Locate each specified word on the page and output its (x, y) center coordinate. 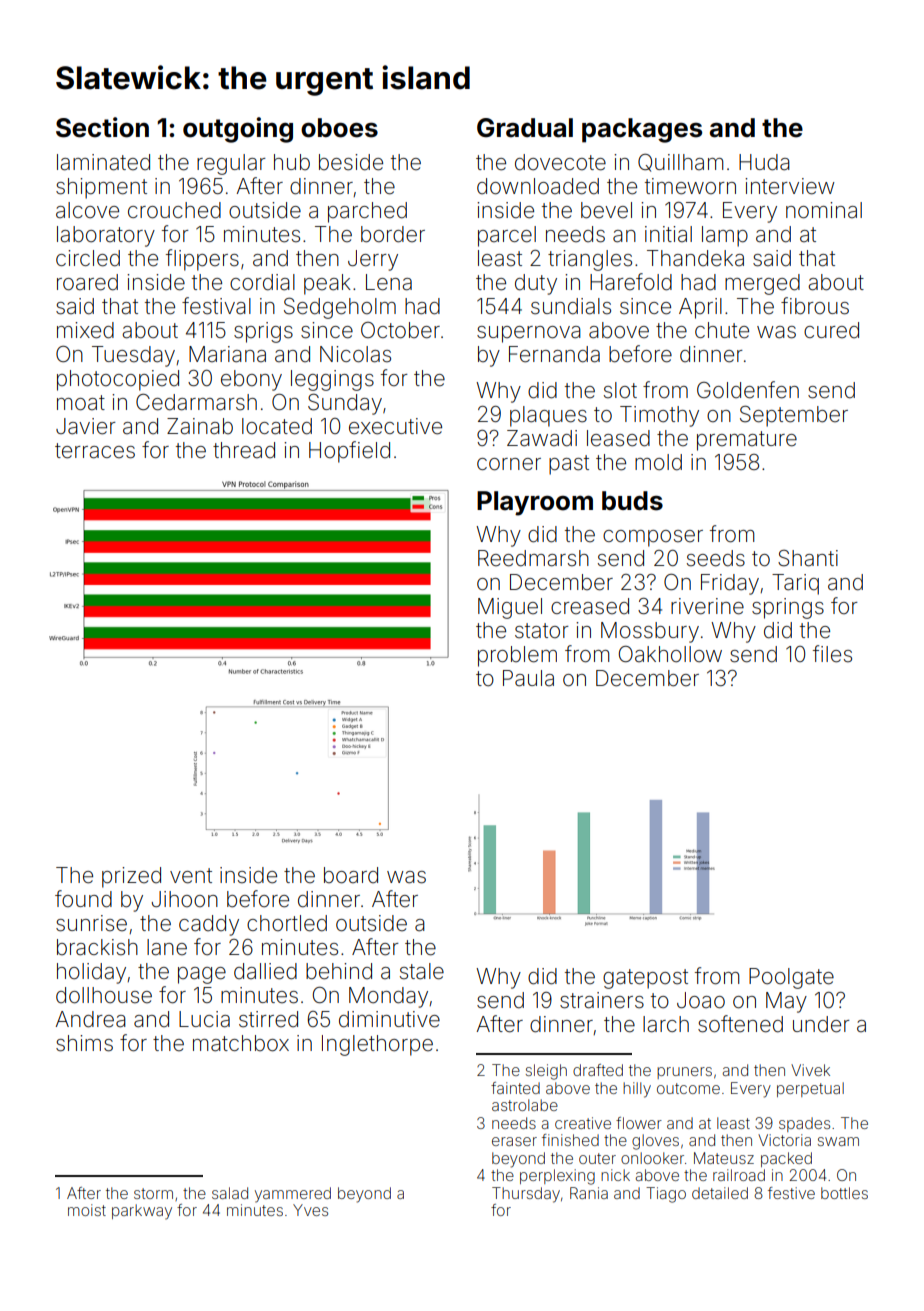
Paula (528, 678)
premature (747, 441)
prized (131, 877)
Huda (764, 162)
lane (167, 947)
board (351, 875)
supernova (529, 334)
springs (788, 608)
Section (102, 127)
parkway (142, 1212)
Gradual (525, 128)
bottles (844, 1193)
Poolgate (791, 978)
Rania (589, 1193)
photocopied (118, 380)
